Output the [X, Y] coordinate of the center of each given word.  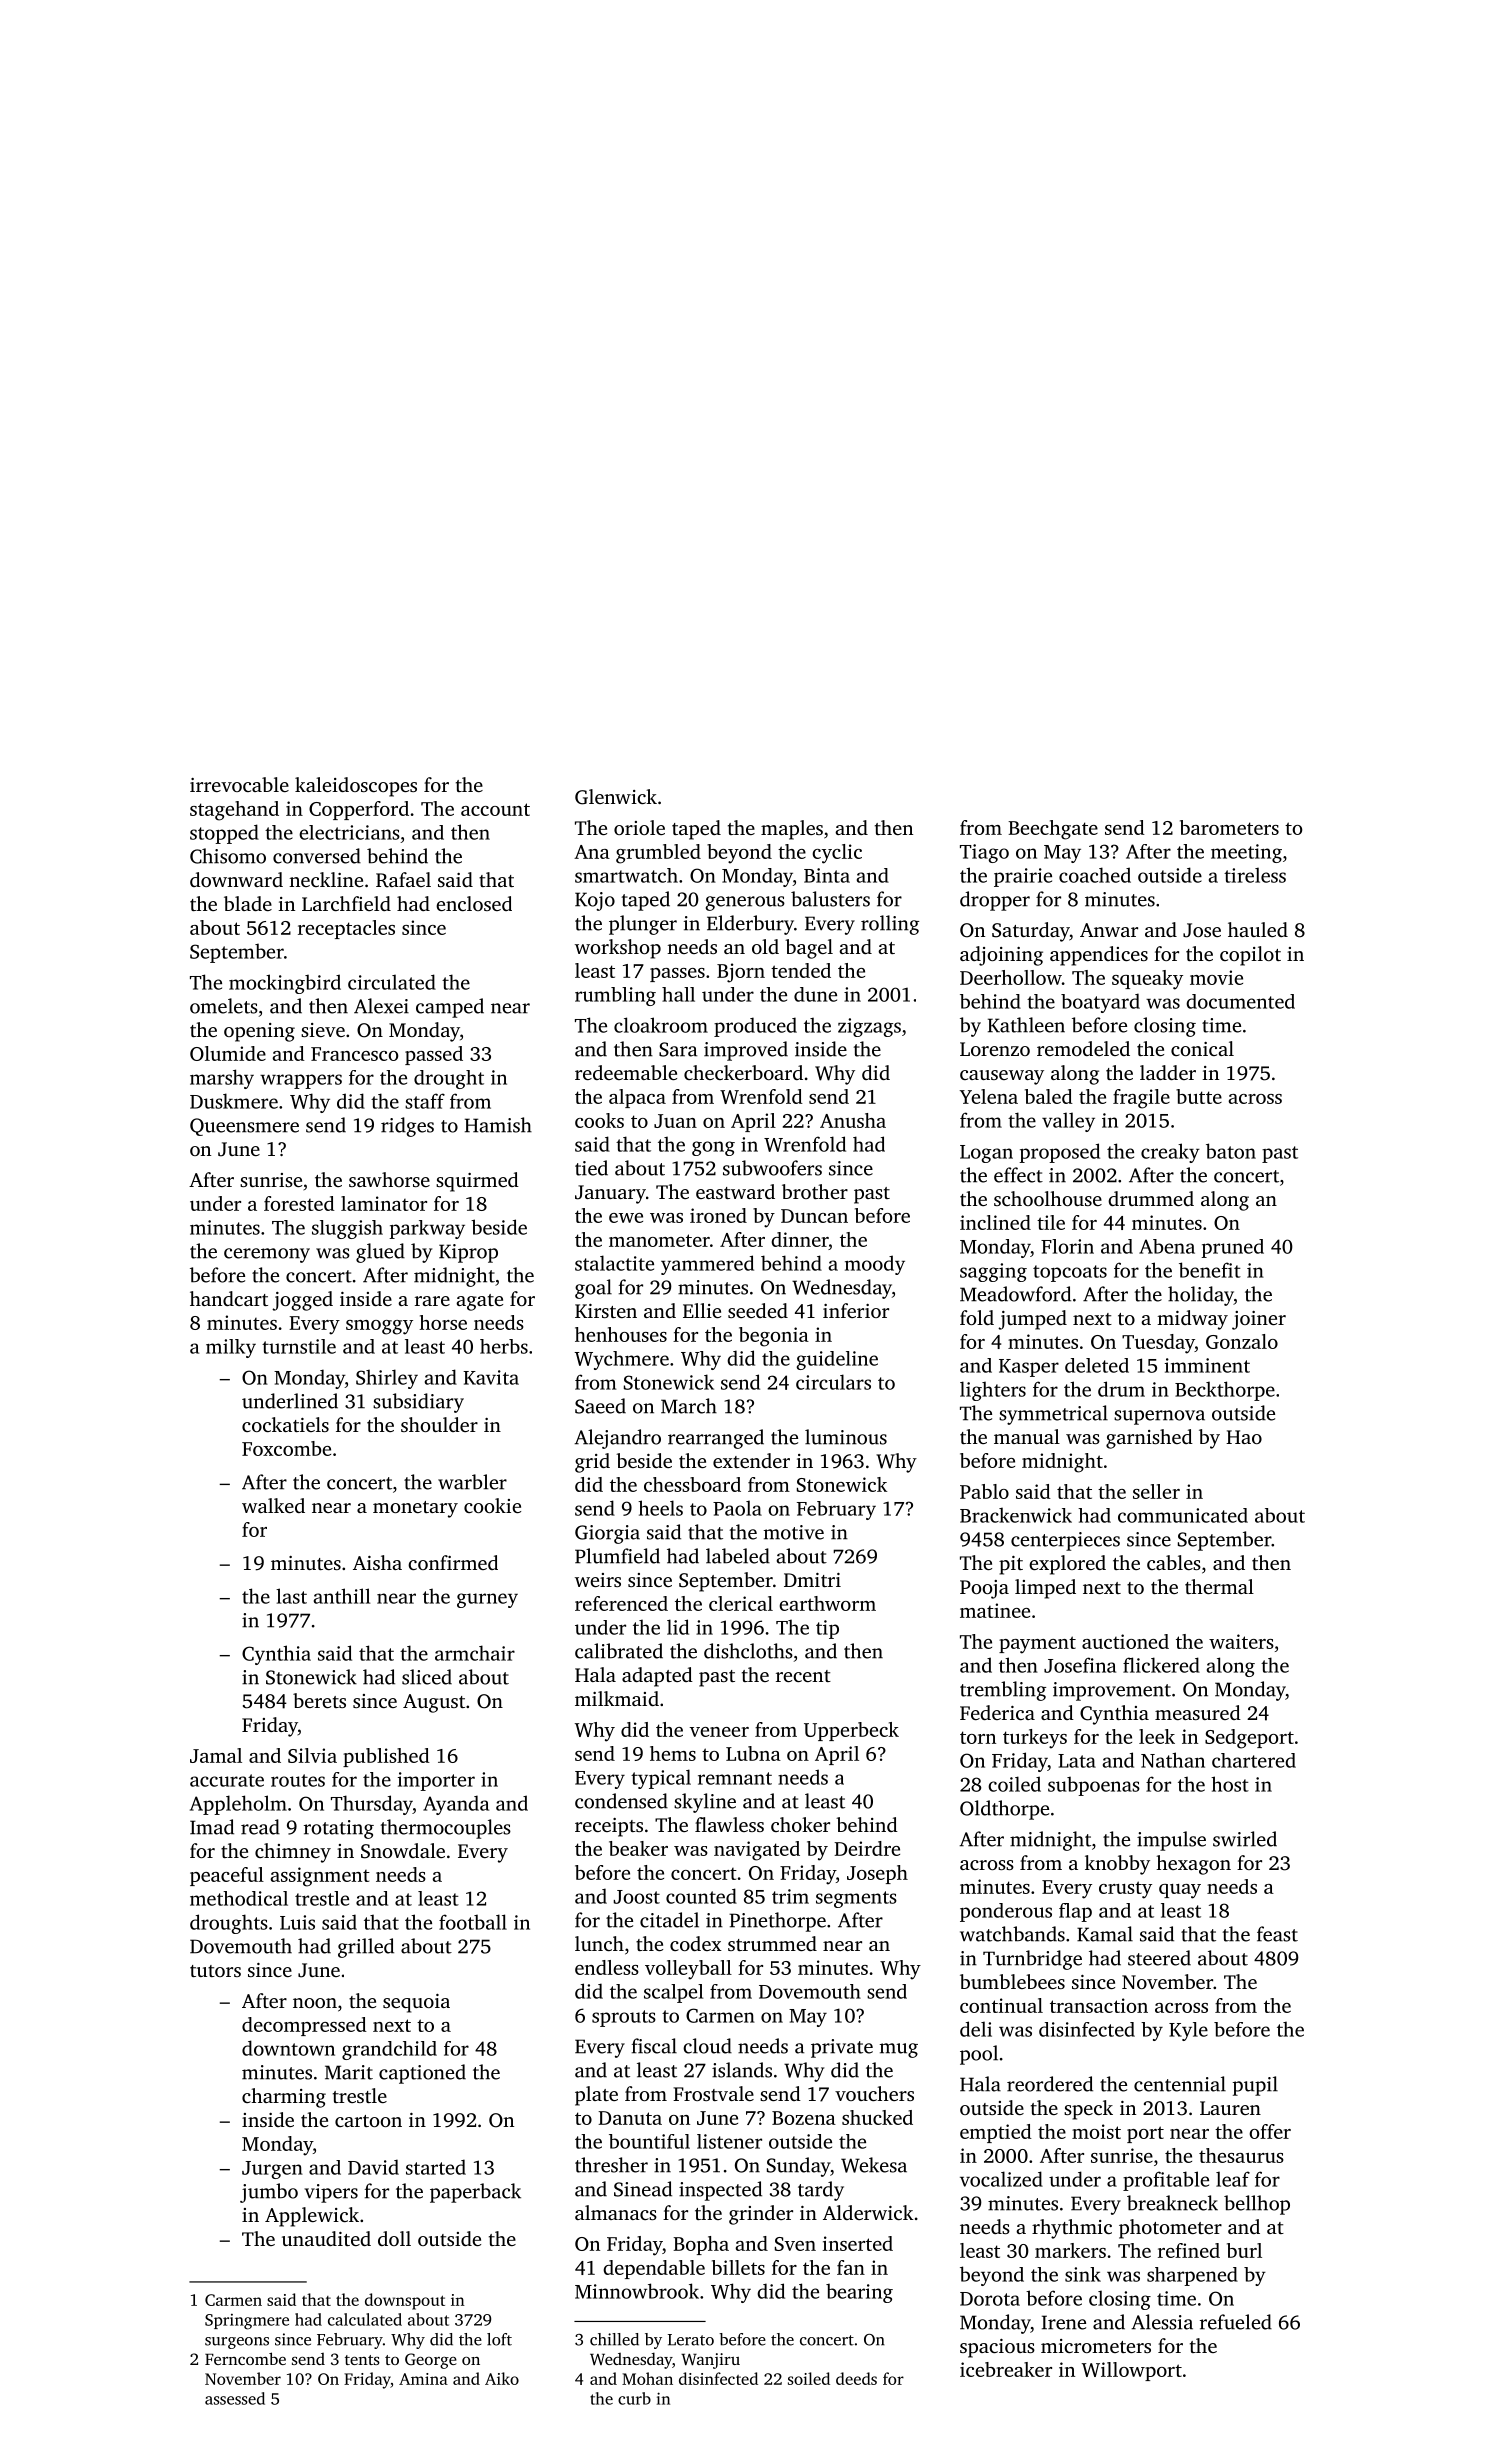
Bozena [804, 2118]
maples [792, 830]
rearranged [716, 1439]
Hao [1244, 1437]
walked [273, 1505]
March [689, 1406]
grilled [366, 1948]
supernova [1159, 1417]
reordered [1050, 2084]
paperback [475, 2193]
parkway [427, 1229]
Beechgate [1053, 830]
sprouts [624, 2018]
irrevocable [239, 784]
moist [1096, 2131]
